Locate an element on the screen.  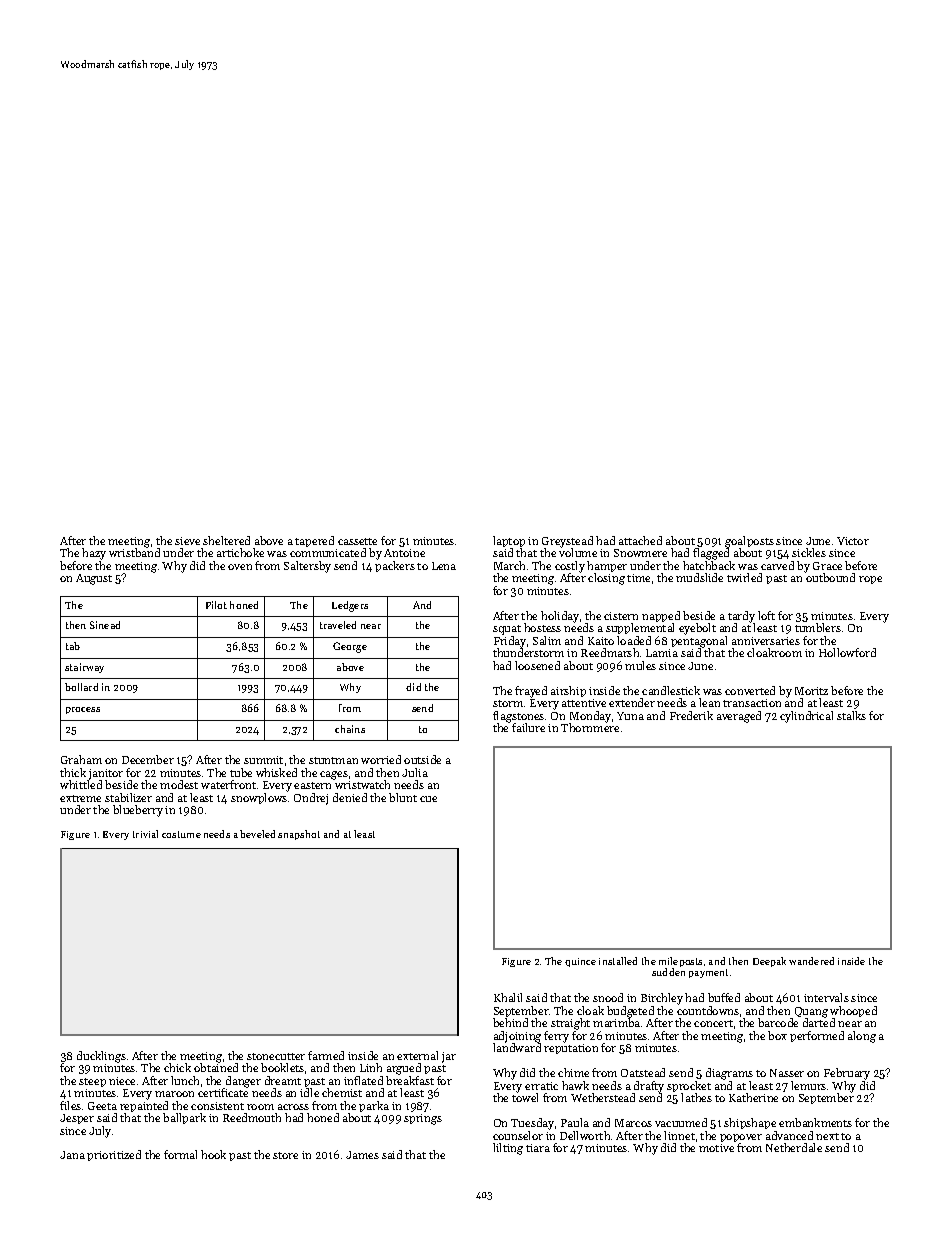
Khalil is located at coordinates (508, 997).
